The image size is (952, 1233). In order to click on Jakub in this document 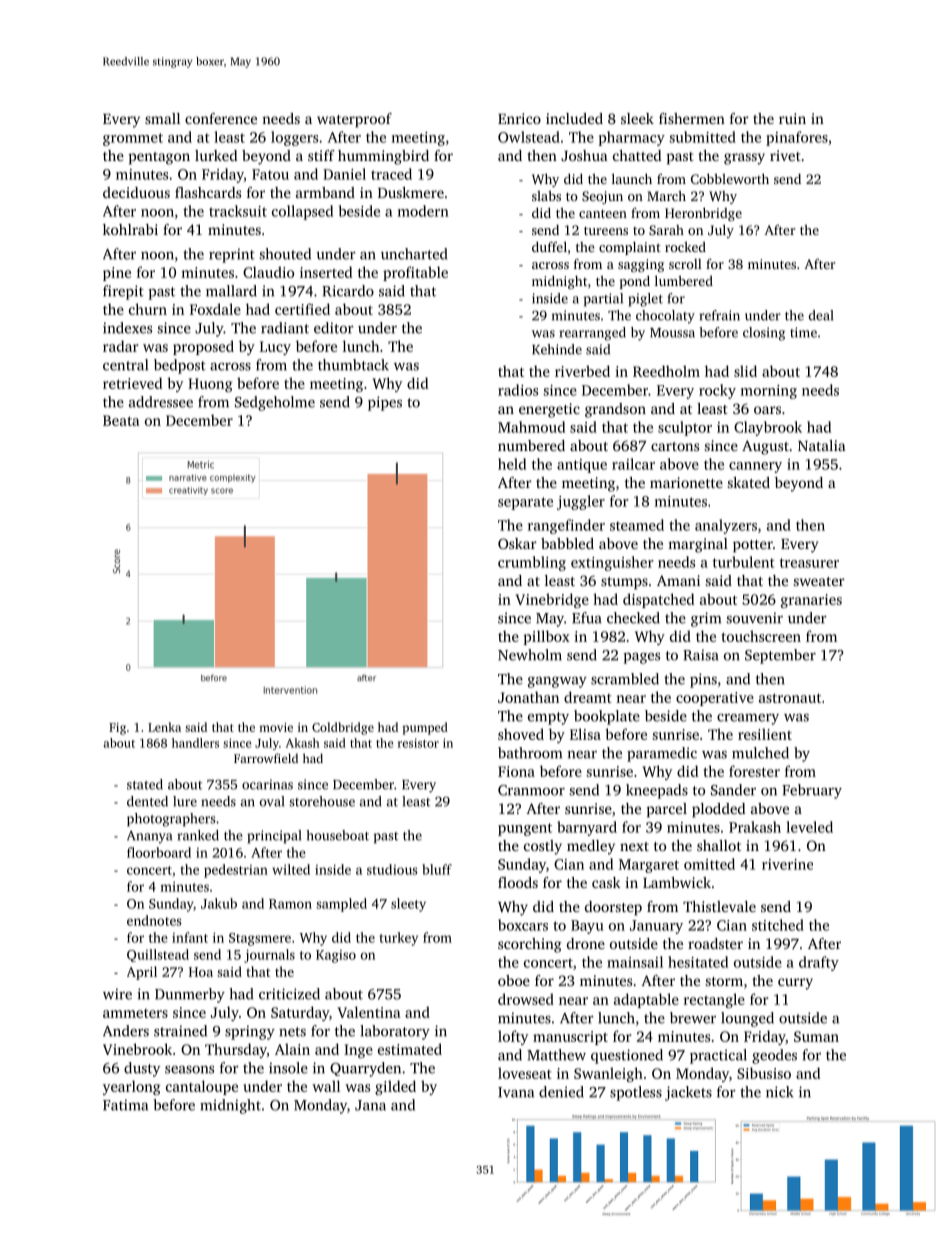, I will do `click(219, 903)`.
